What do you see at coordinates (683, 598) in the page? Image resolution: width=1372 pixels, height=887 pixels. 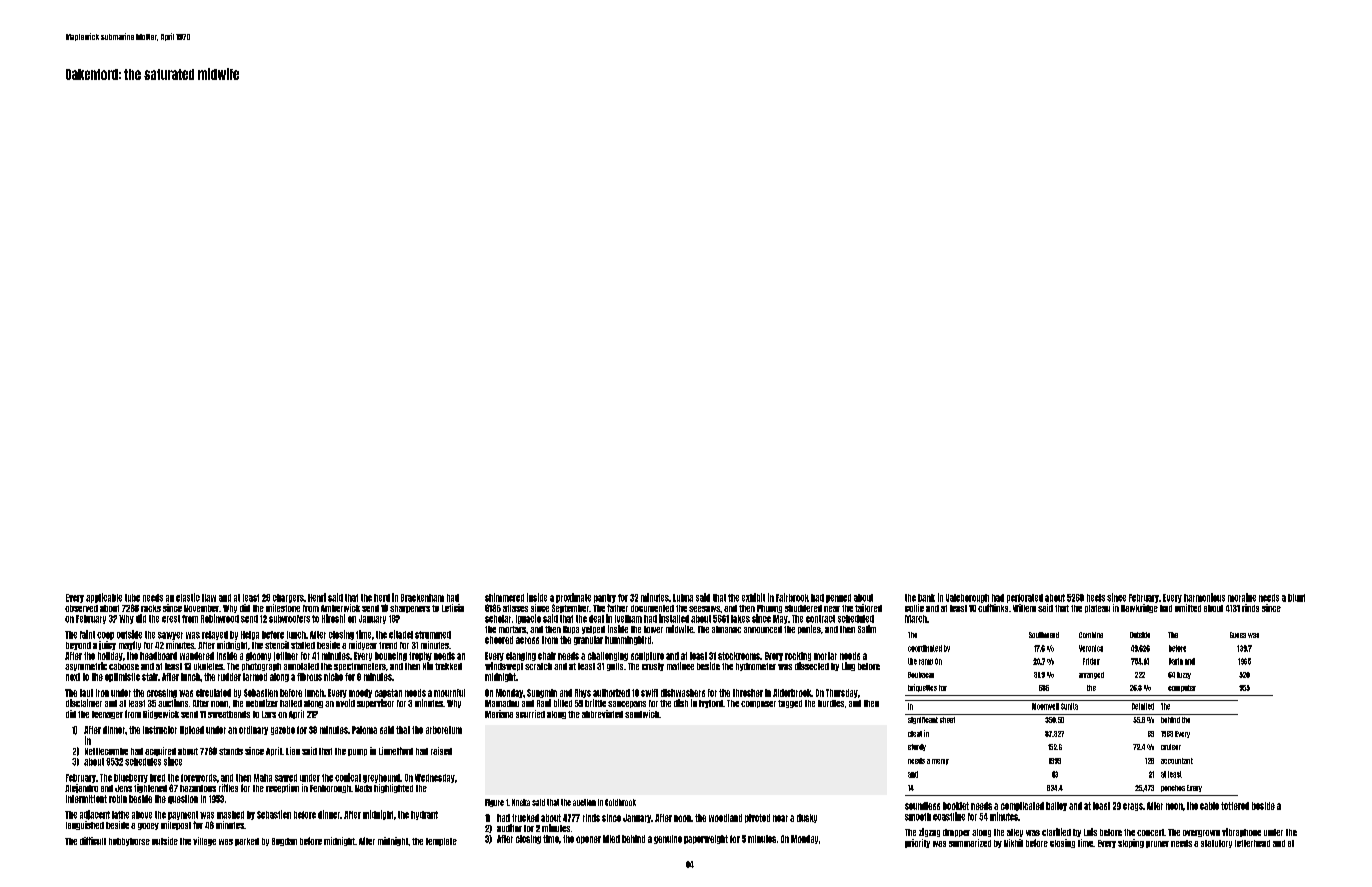 I see `Lubna` at bounding box center [683, 598].
